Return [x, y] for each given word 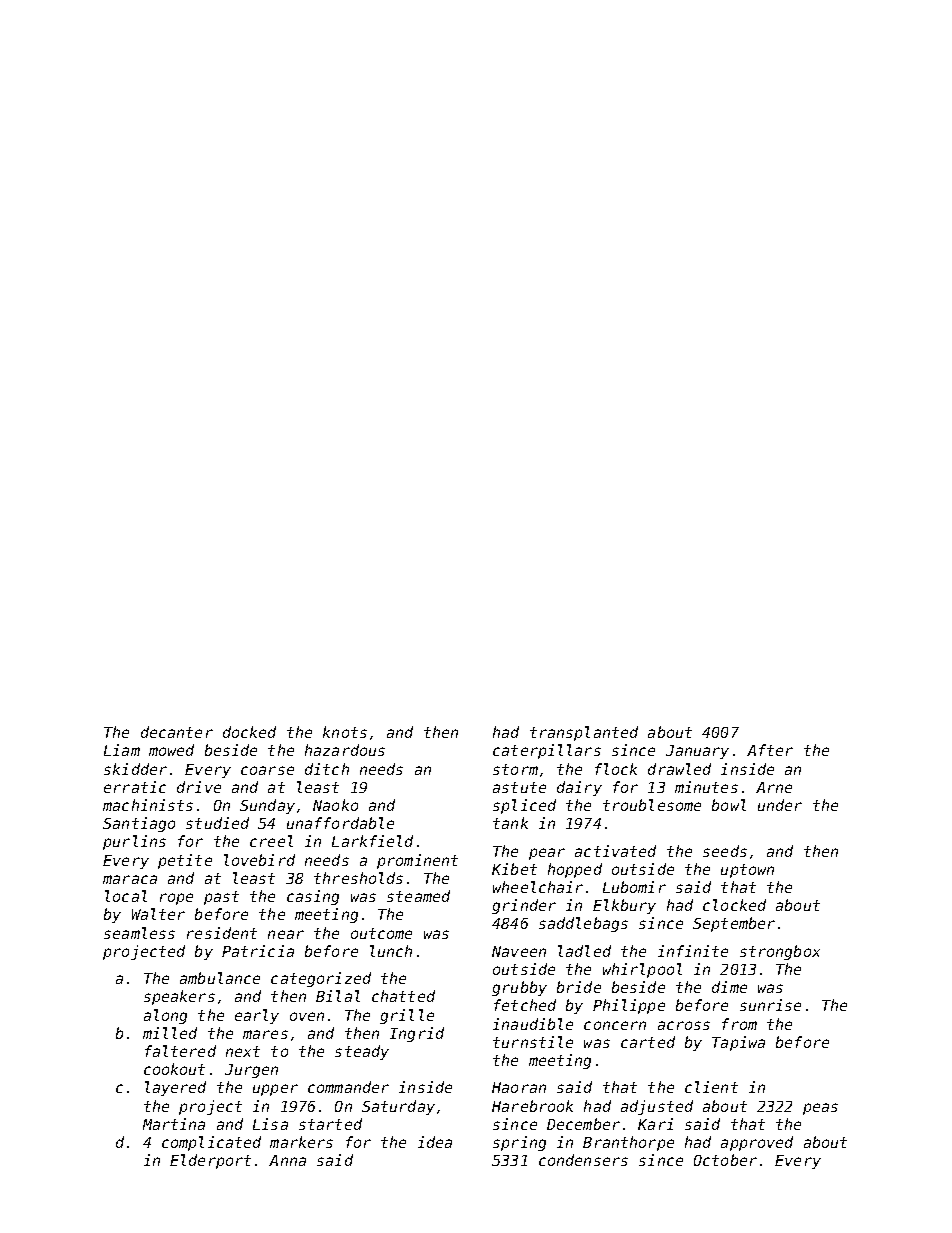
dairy [579, 788]
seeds [725, 851]
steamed [418, 896]
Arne [774, 787]
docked [249, 732]
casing [313, 897]
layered [175, 1088]
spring [519, 1143]
